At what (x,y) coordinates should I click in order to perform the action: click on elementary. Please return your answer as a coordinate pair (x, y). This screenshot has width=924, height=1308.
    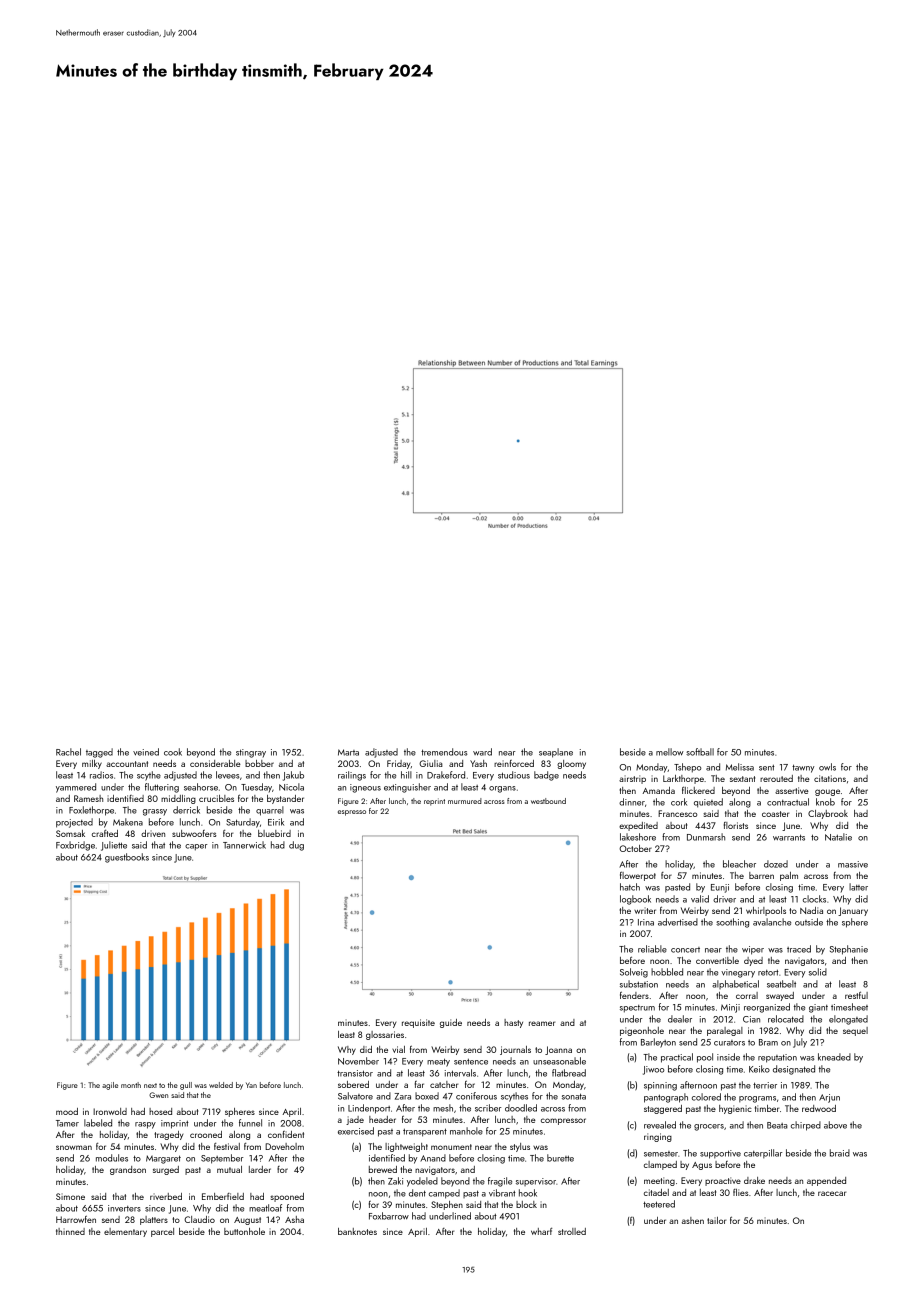
    Looking at the image, I should click on (125, 1232).
